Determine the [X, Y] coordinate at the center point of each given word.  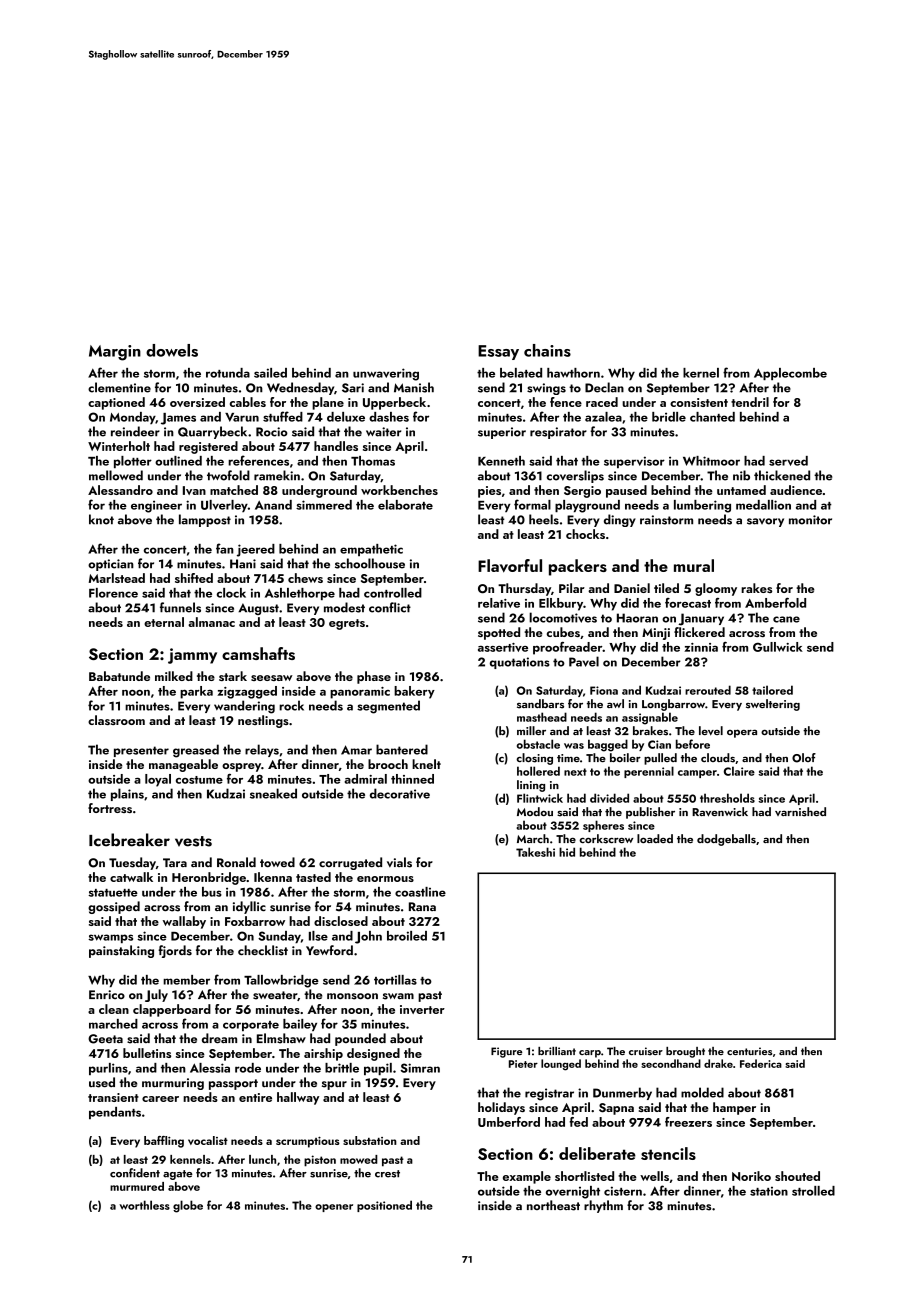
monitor [810, 520]
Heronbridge [209, 878]
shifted [194, 578]
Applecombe [790, 374]
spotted [499, 633]
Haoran [637, 618]
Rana [422, 906]
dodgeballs [726, 840]
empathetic [371, 550]
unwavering [386, 374]
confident [135, 1173]
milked [174, 676]
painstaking [121, 951]
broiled [407, 936]
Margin [115, 353]
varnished [800, 812]
